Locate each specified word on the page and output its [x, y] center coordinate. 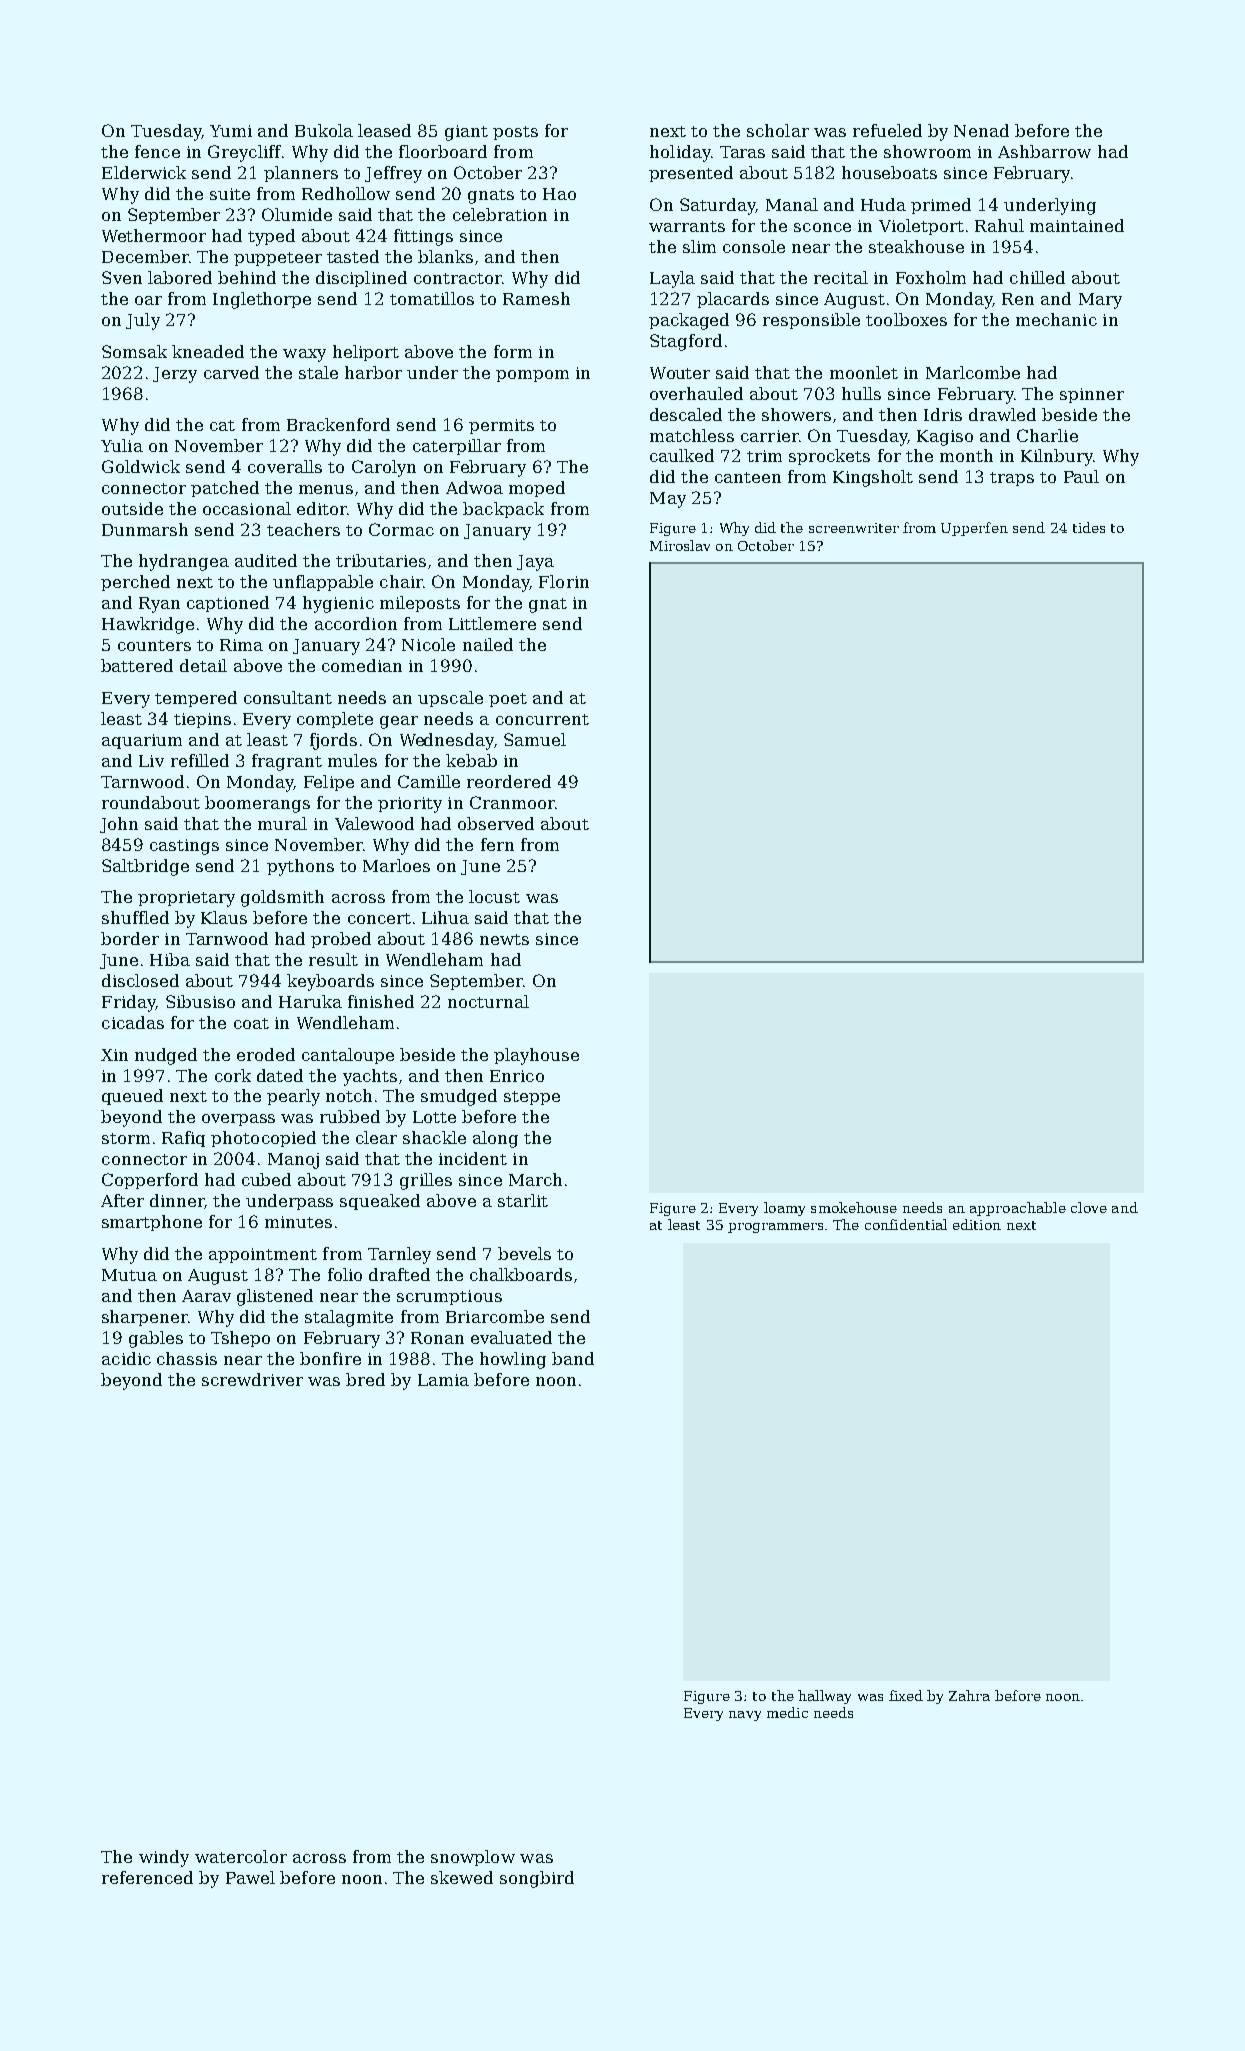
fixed [906, 1695]
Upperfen [974, 529]
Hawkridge [148, 625]
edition [977, 1224]
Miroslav [680, 545]
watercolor [241, 1856]
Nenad [981, 130]
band [573, 1358]
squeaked [380, 1202]
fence [157, 151]
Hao [559, 194]
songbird [537, 1879]
